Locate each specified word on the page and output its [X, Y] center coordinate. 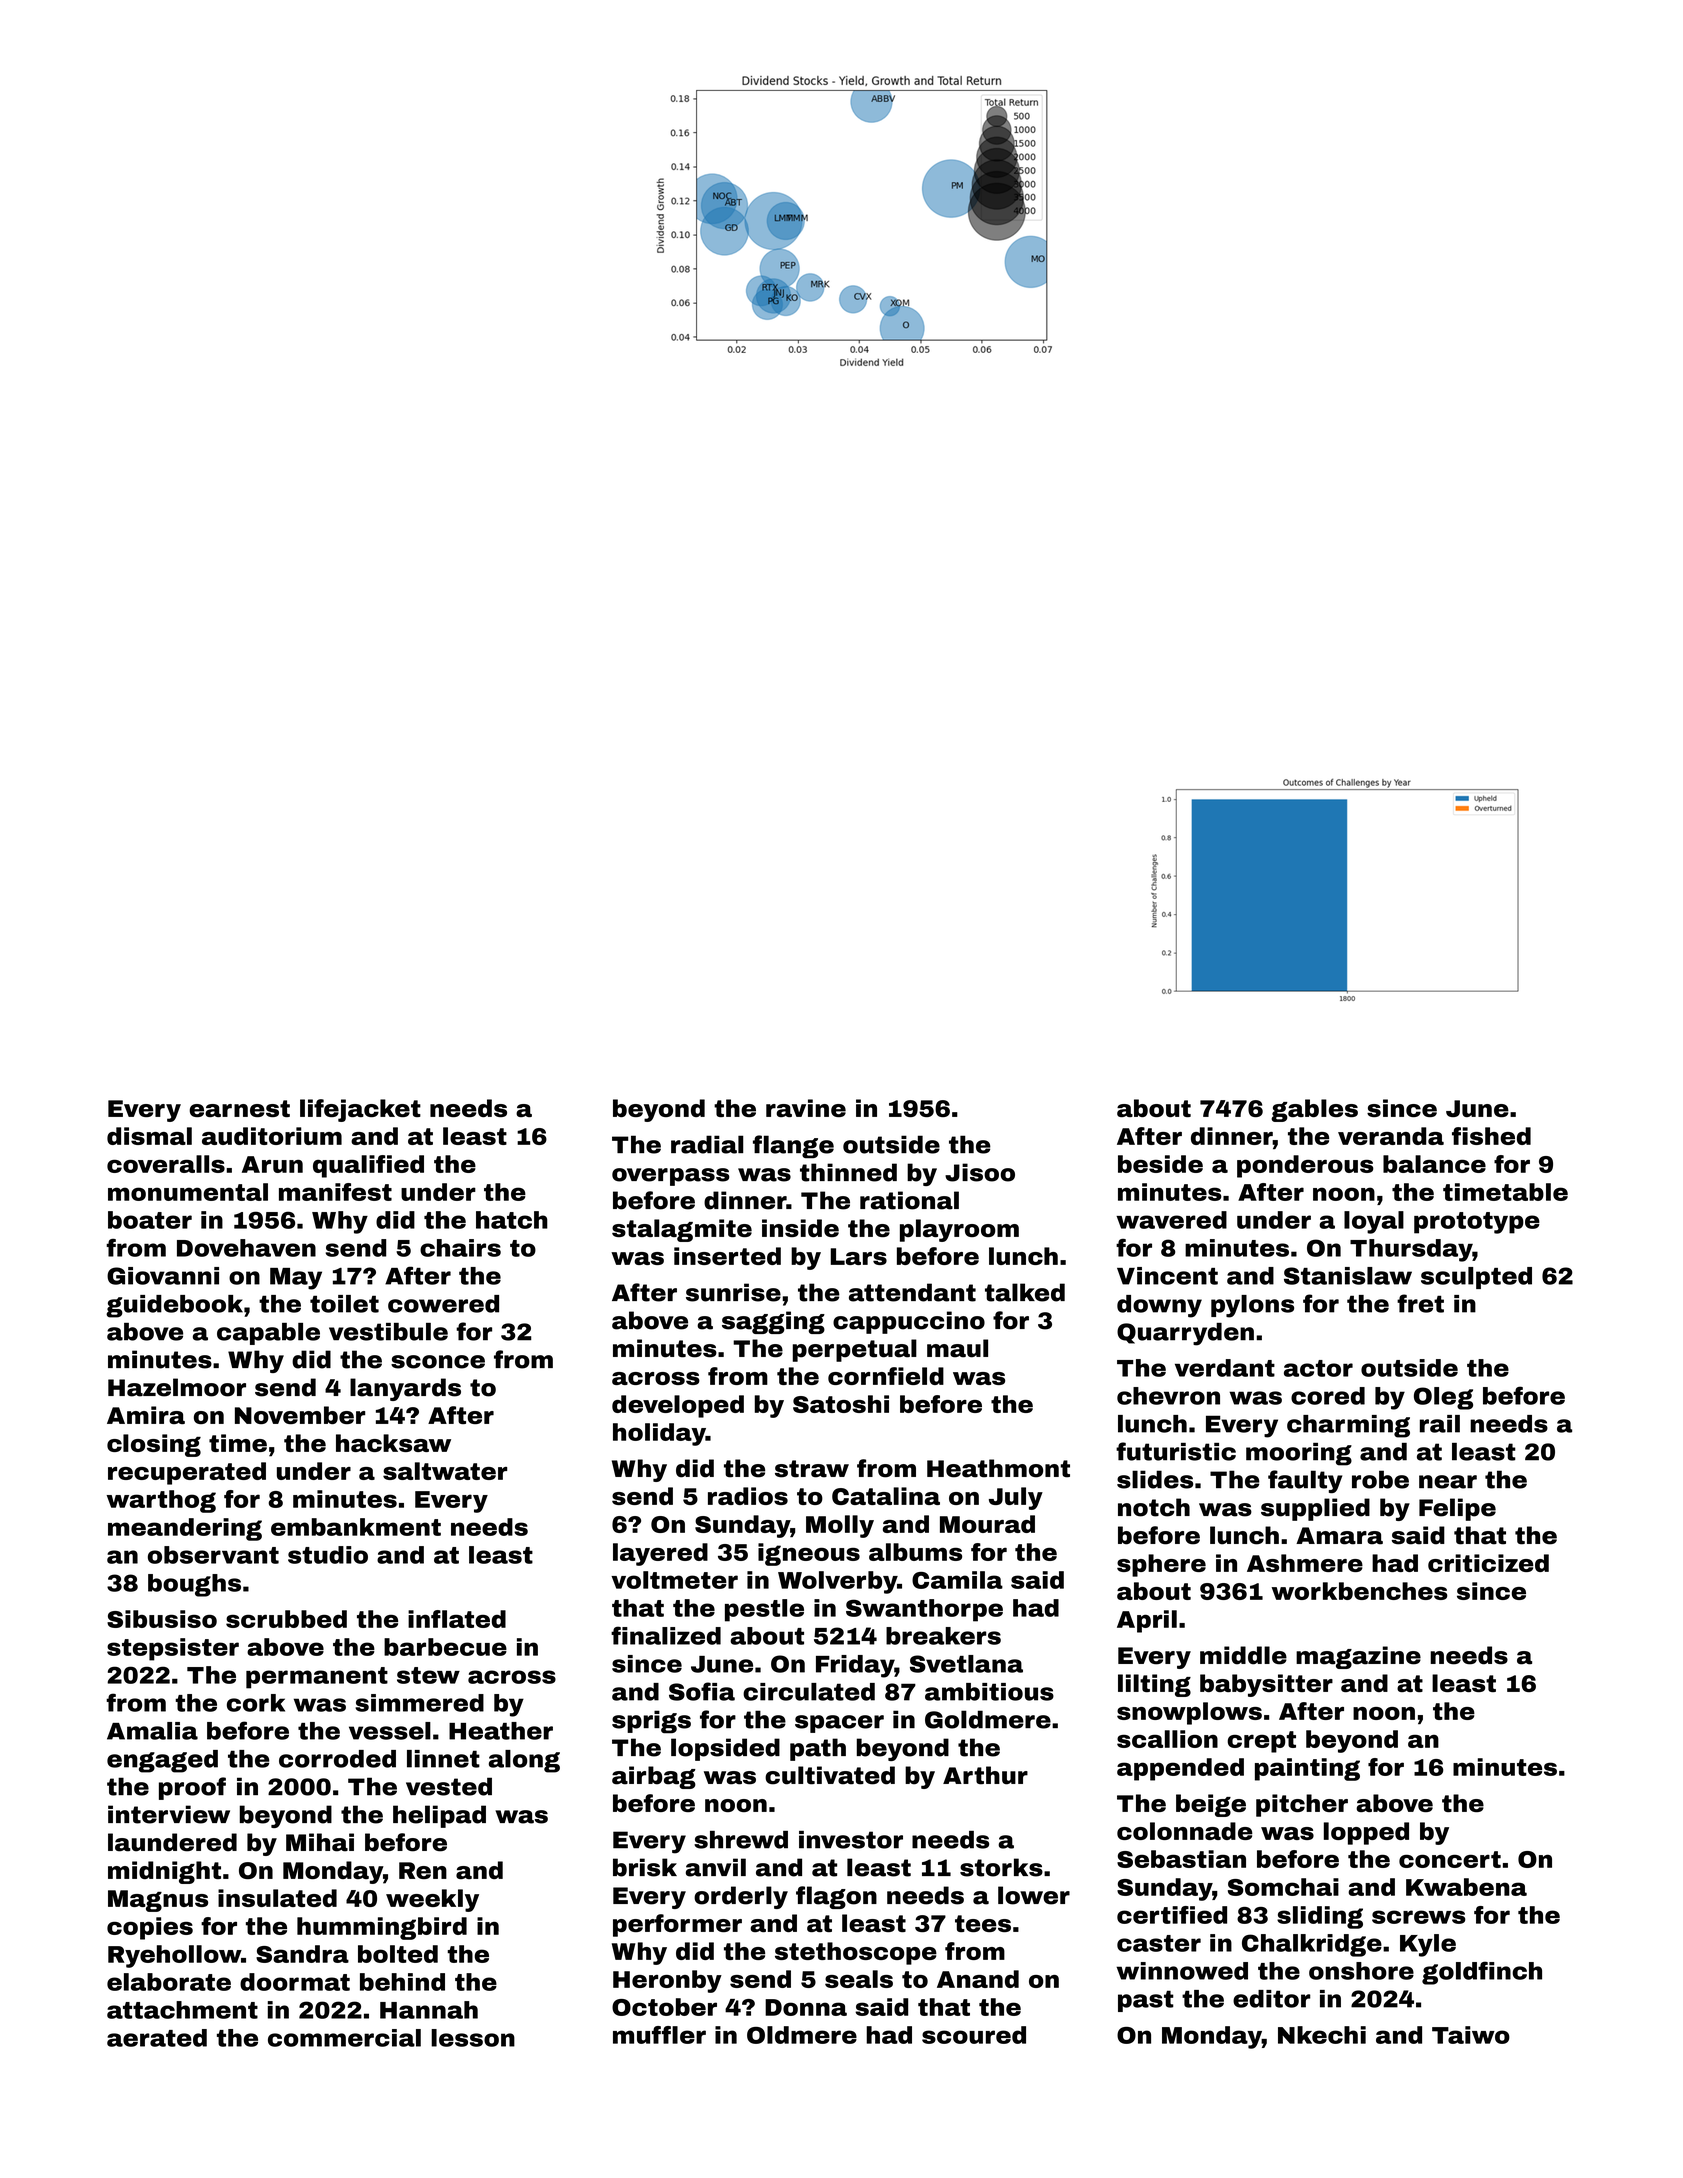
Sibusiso [162, 1619]
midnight [164, 1872]
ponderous [1305, 1166]
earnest [239, 1108]
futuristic [1176, 1451]
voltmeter [674, 1580]
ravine [806, 1108]
